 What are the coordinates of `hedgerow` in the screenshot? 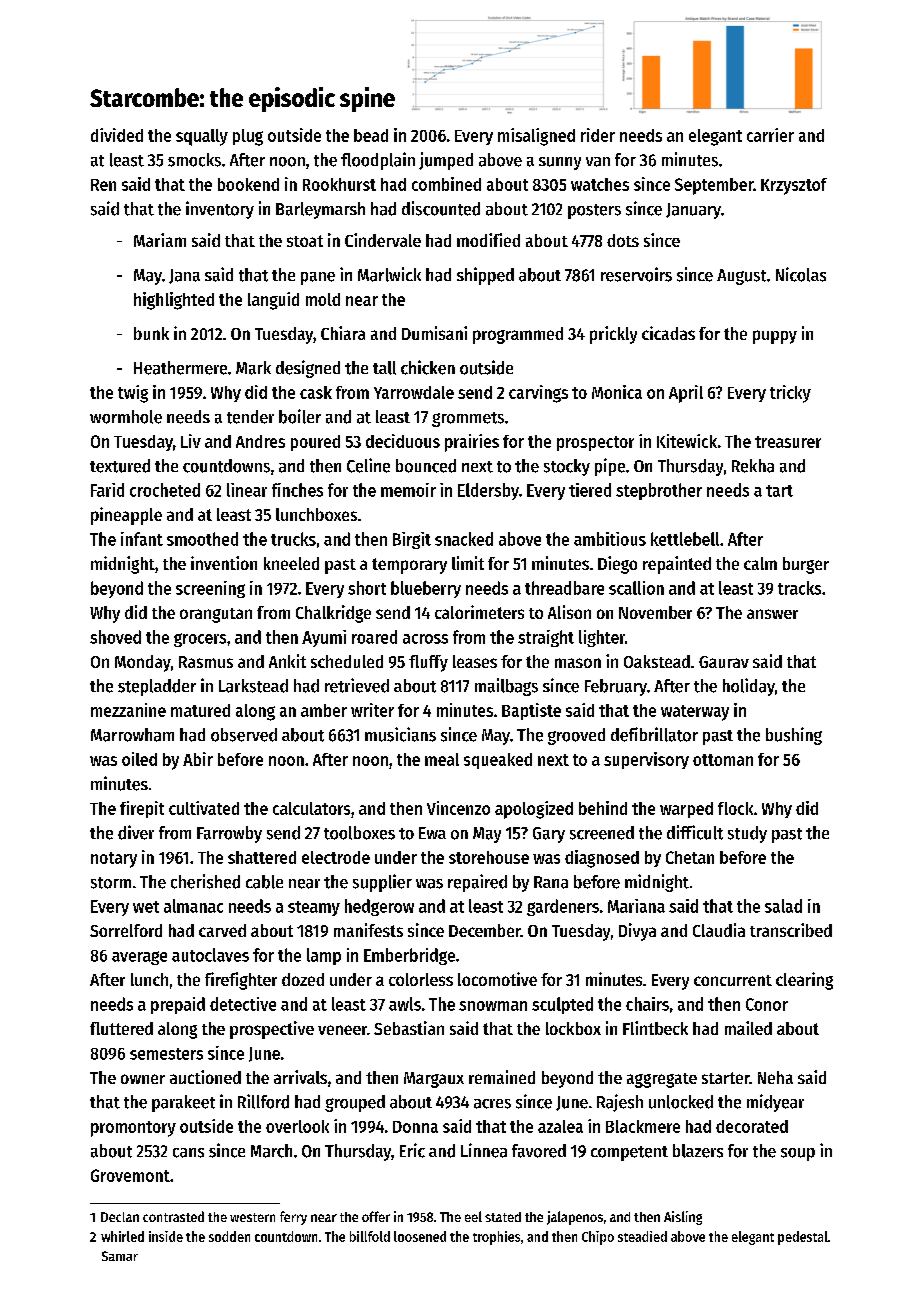 It's located at (379, 907).
